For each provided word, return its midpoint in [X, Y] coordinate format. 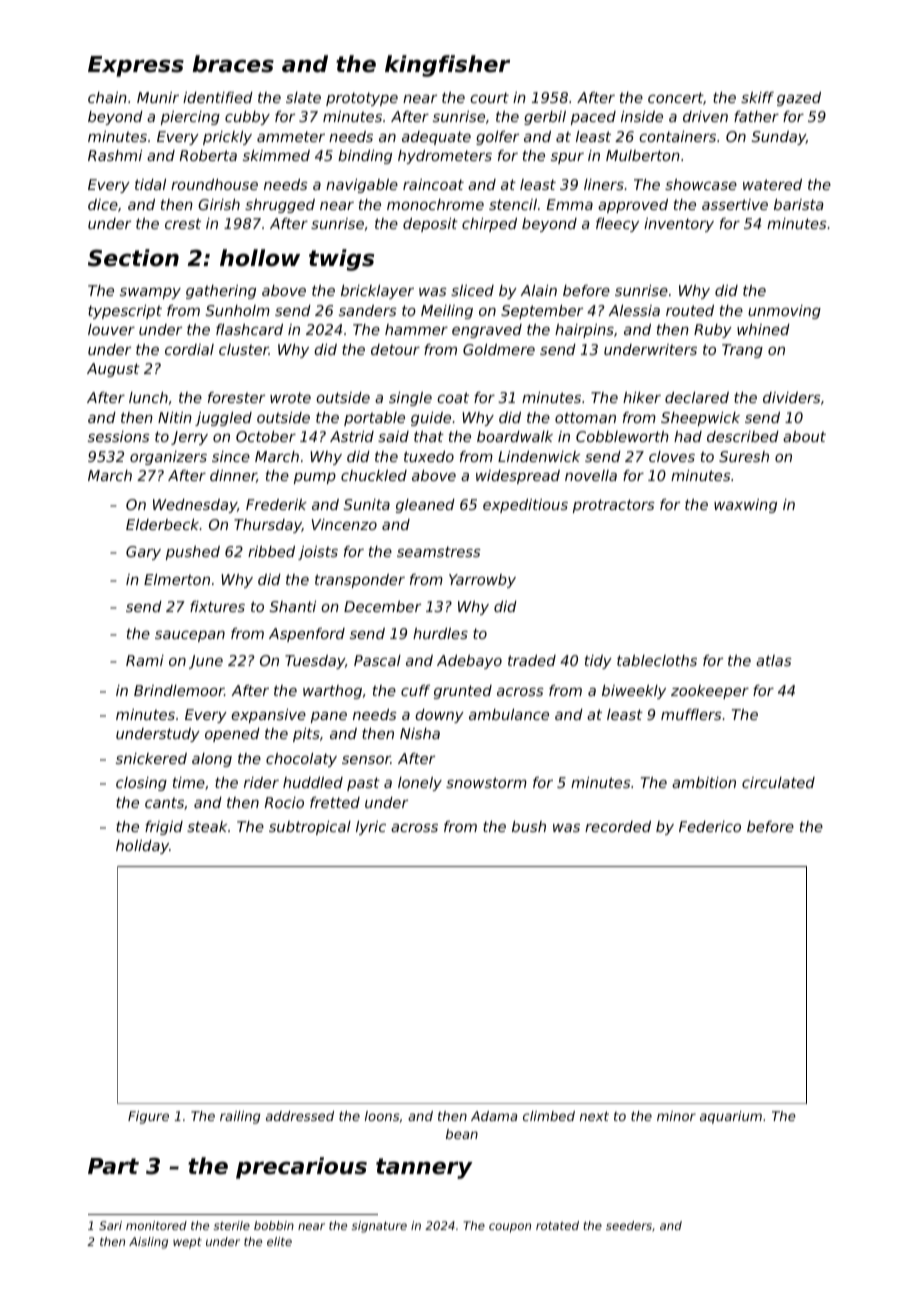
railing [240, 1117]
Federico [710, 826]
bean [462, 1134]
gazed [799, 99]
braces [233, 64]
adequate [436, 138]
